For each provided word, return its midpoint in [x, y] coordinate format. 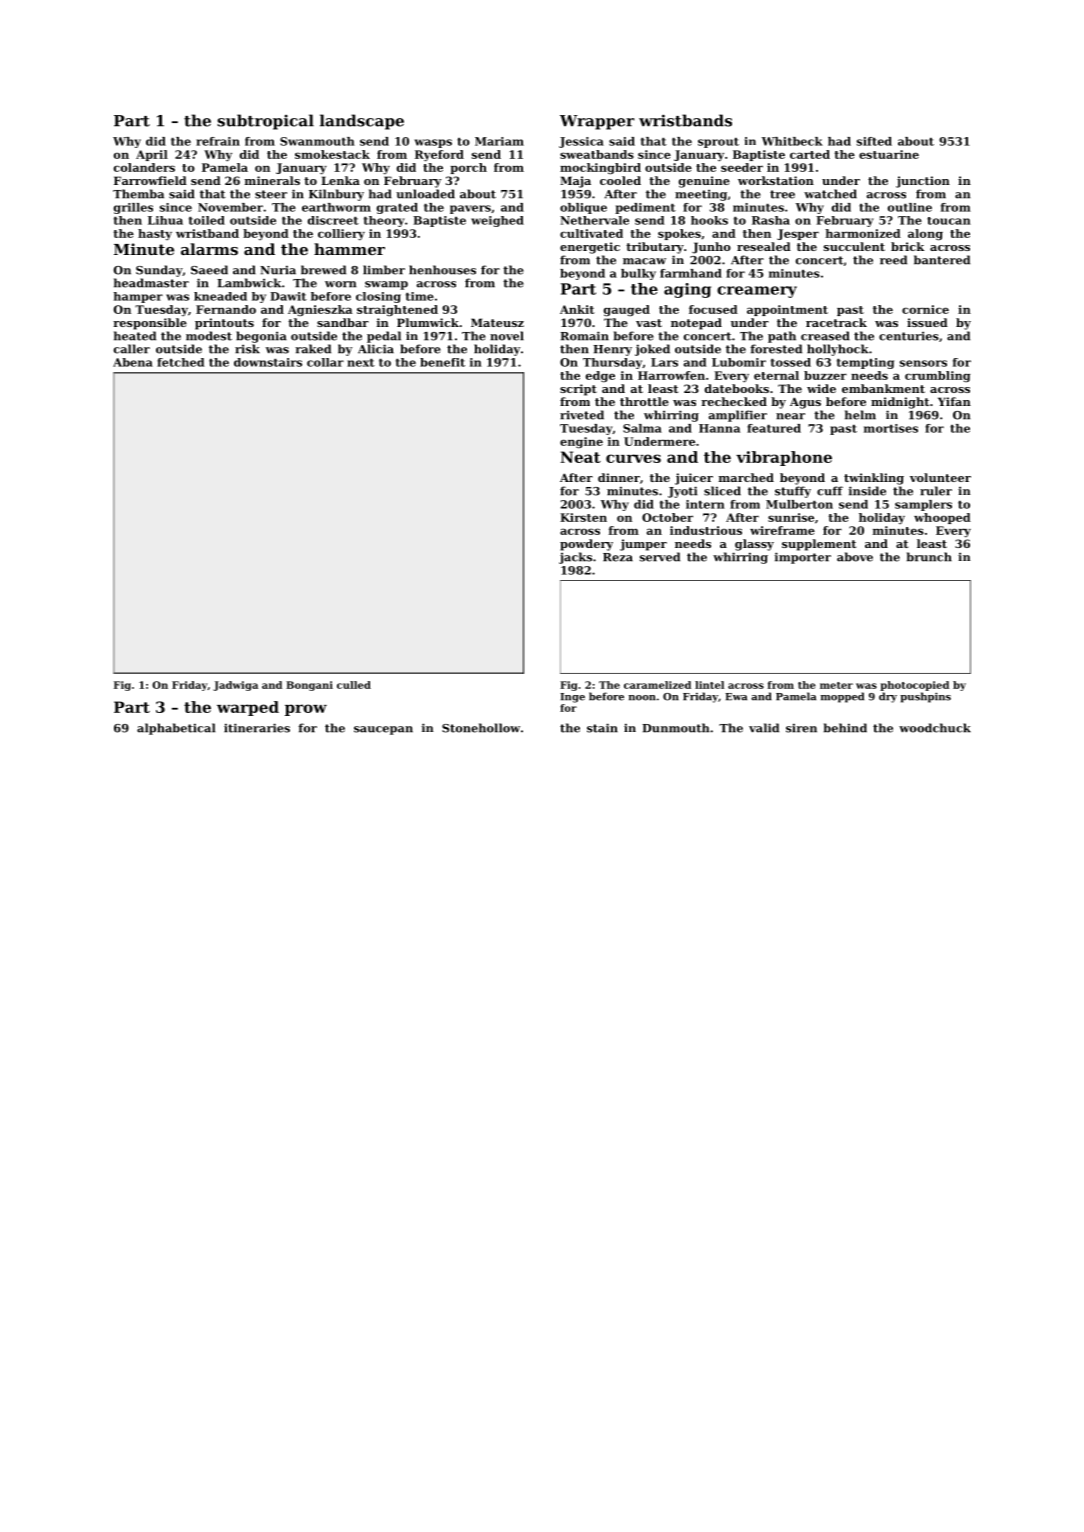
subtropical [265, 122]
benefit [442, 362]
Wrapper [597, 122]
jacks [575, 558]
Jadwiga [235, 686]
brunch [929, 557]
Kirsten [583, 517]
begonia [261, 337]
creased [825, 336]
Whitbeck [792, 141]
